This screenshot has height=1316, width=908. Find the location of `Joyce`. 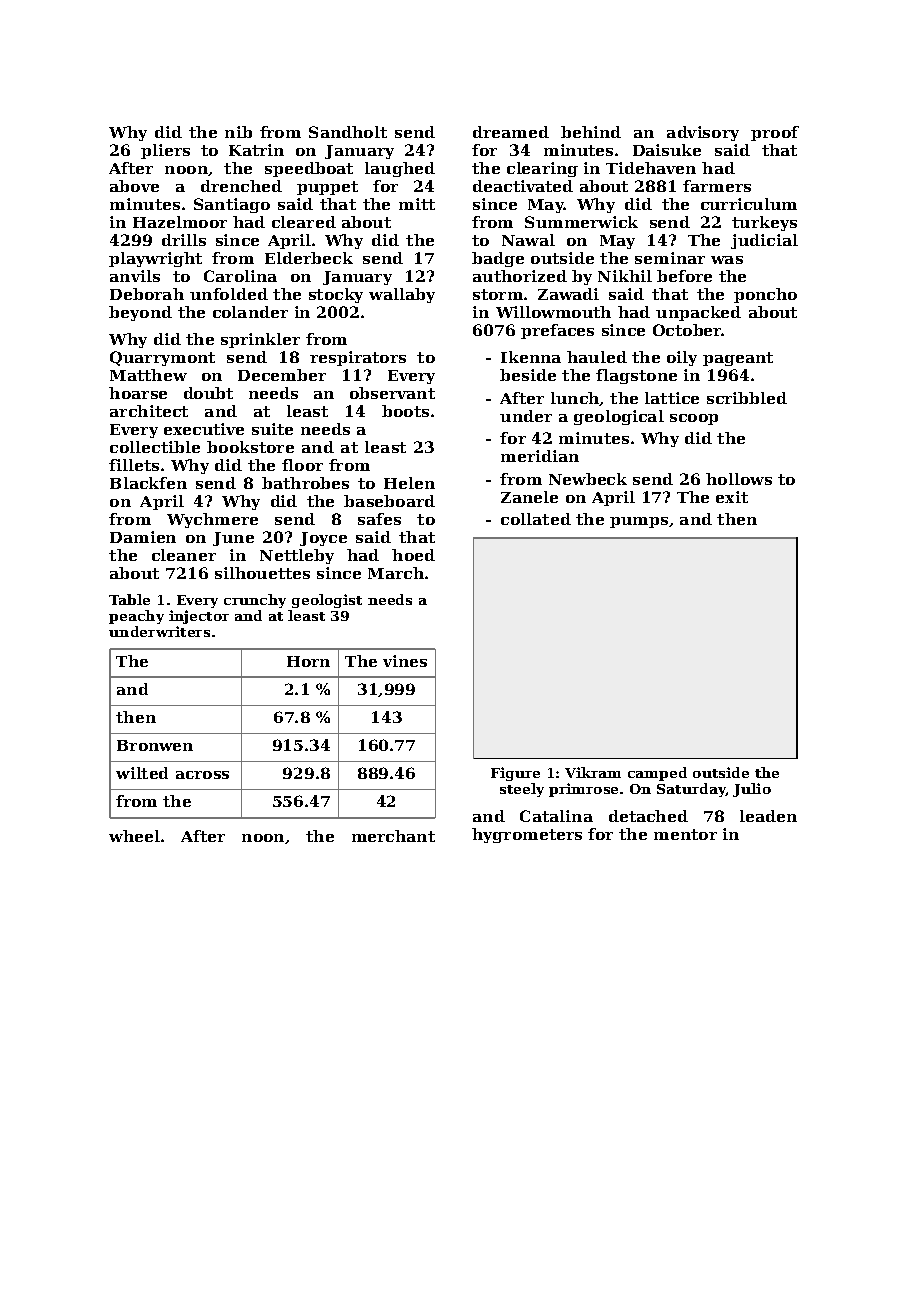

Joyce is located at coordinates (323, 539).
